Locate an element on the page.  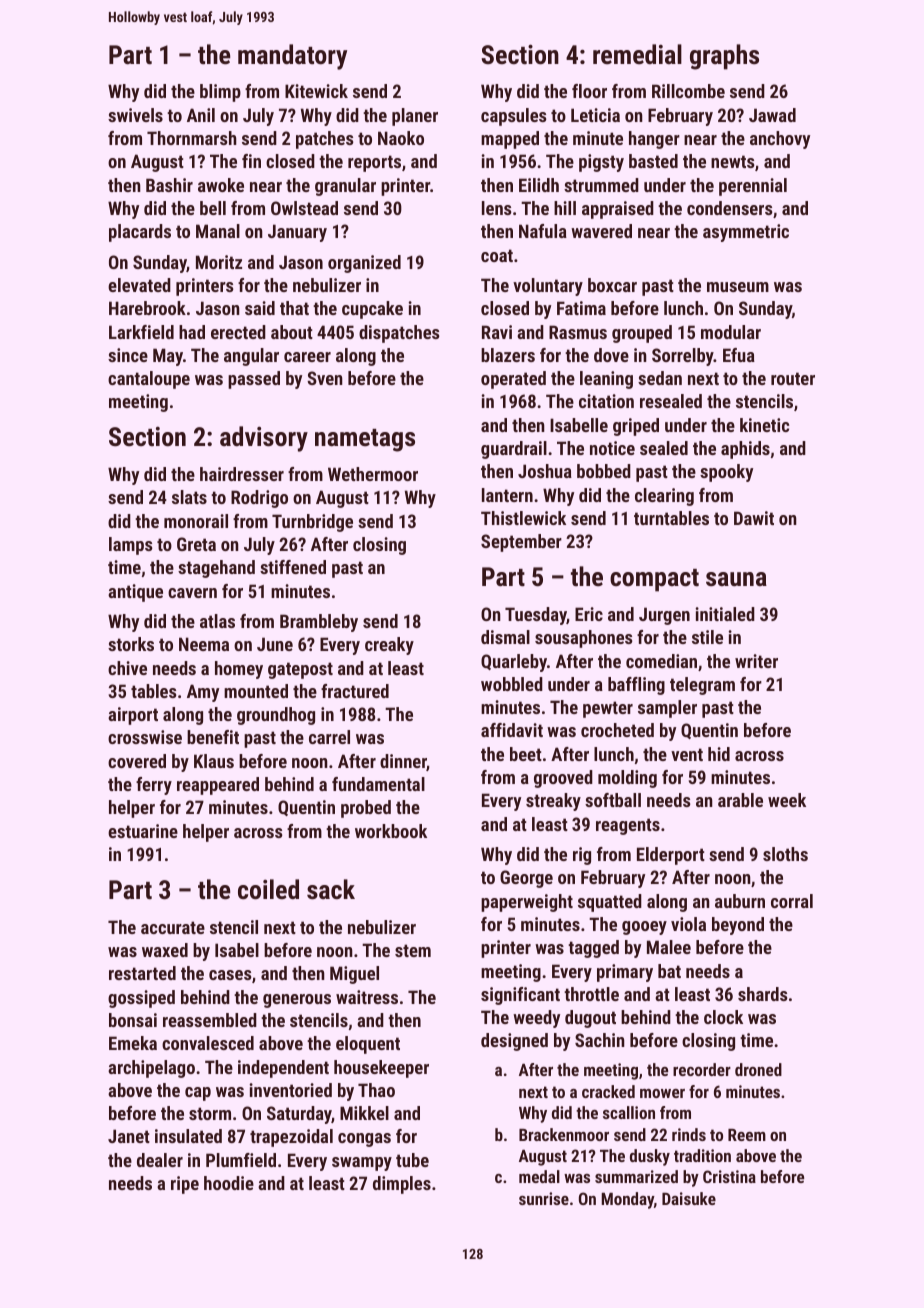
cupcake is located at coordinates (372, 310).
